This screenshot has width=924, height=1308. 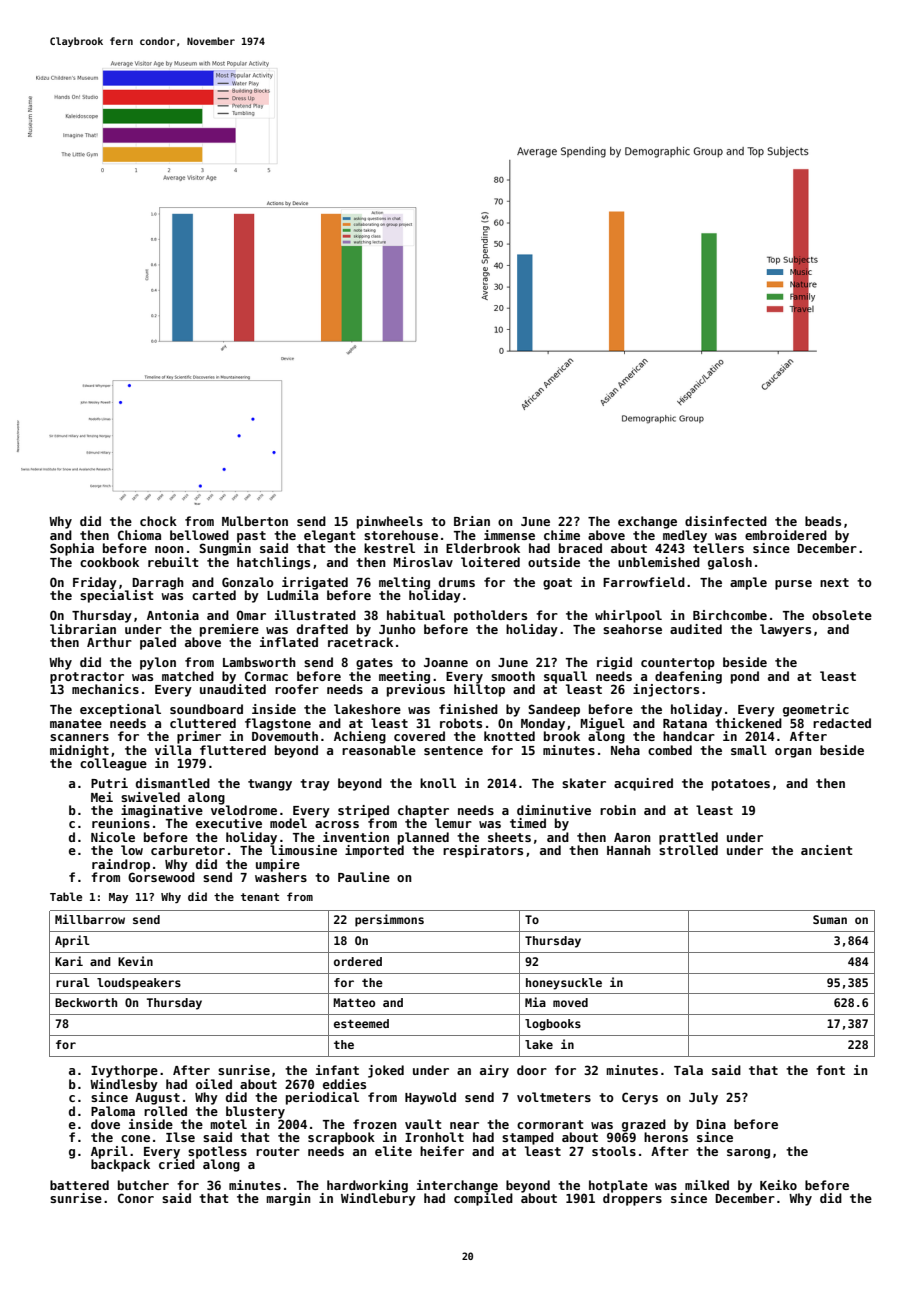 What do you see at coordinates (158, 521) in the screenshot?
I see `chock` at bounding box center [158, 521].
